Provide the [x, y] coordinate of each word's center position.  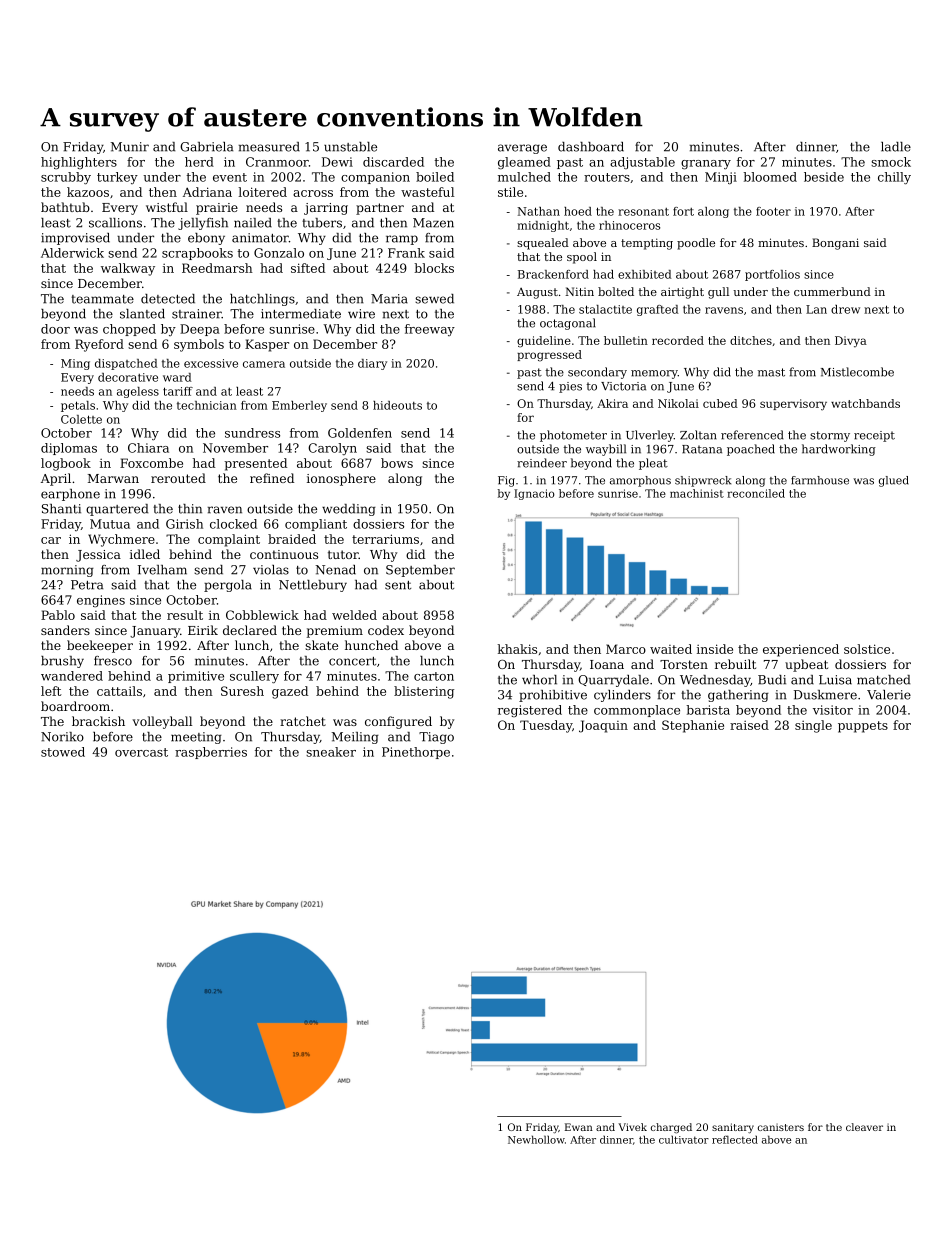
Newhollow [536, 1139]
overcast [141, 752]
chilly [894, 178]
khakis [517, 649]
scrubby [66, 178]
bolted [616, 291]
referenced [752, 435]
